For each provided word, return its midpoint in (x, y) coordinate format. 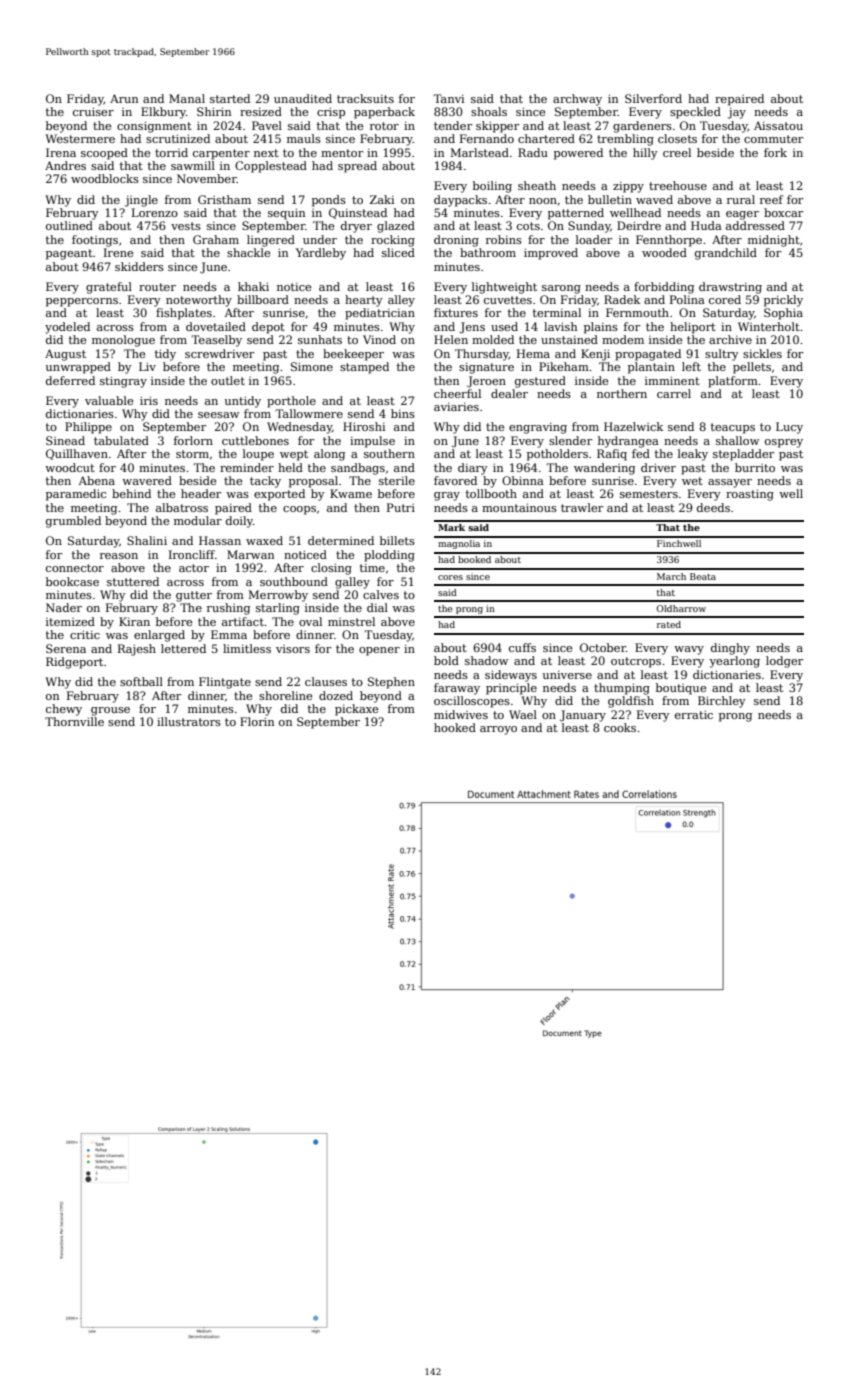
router (157, 287)
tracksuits (365, 98)
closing (331, 569)
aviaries (456, 406)
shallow (737, 440)
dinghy (730, 649)
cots (528, 226)
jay (737, 113)
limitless (247, 648)
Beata (703, 576)
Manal (187, 98)
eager (742, 215)
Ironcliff (192, 554)
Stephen (391, 683)
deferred (70, 380)
